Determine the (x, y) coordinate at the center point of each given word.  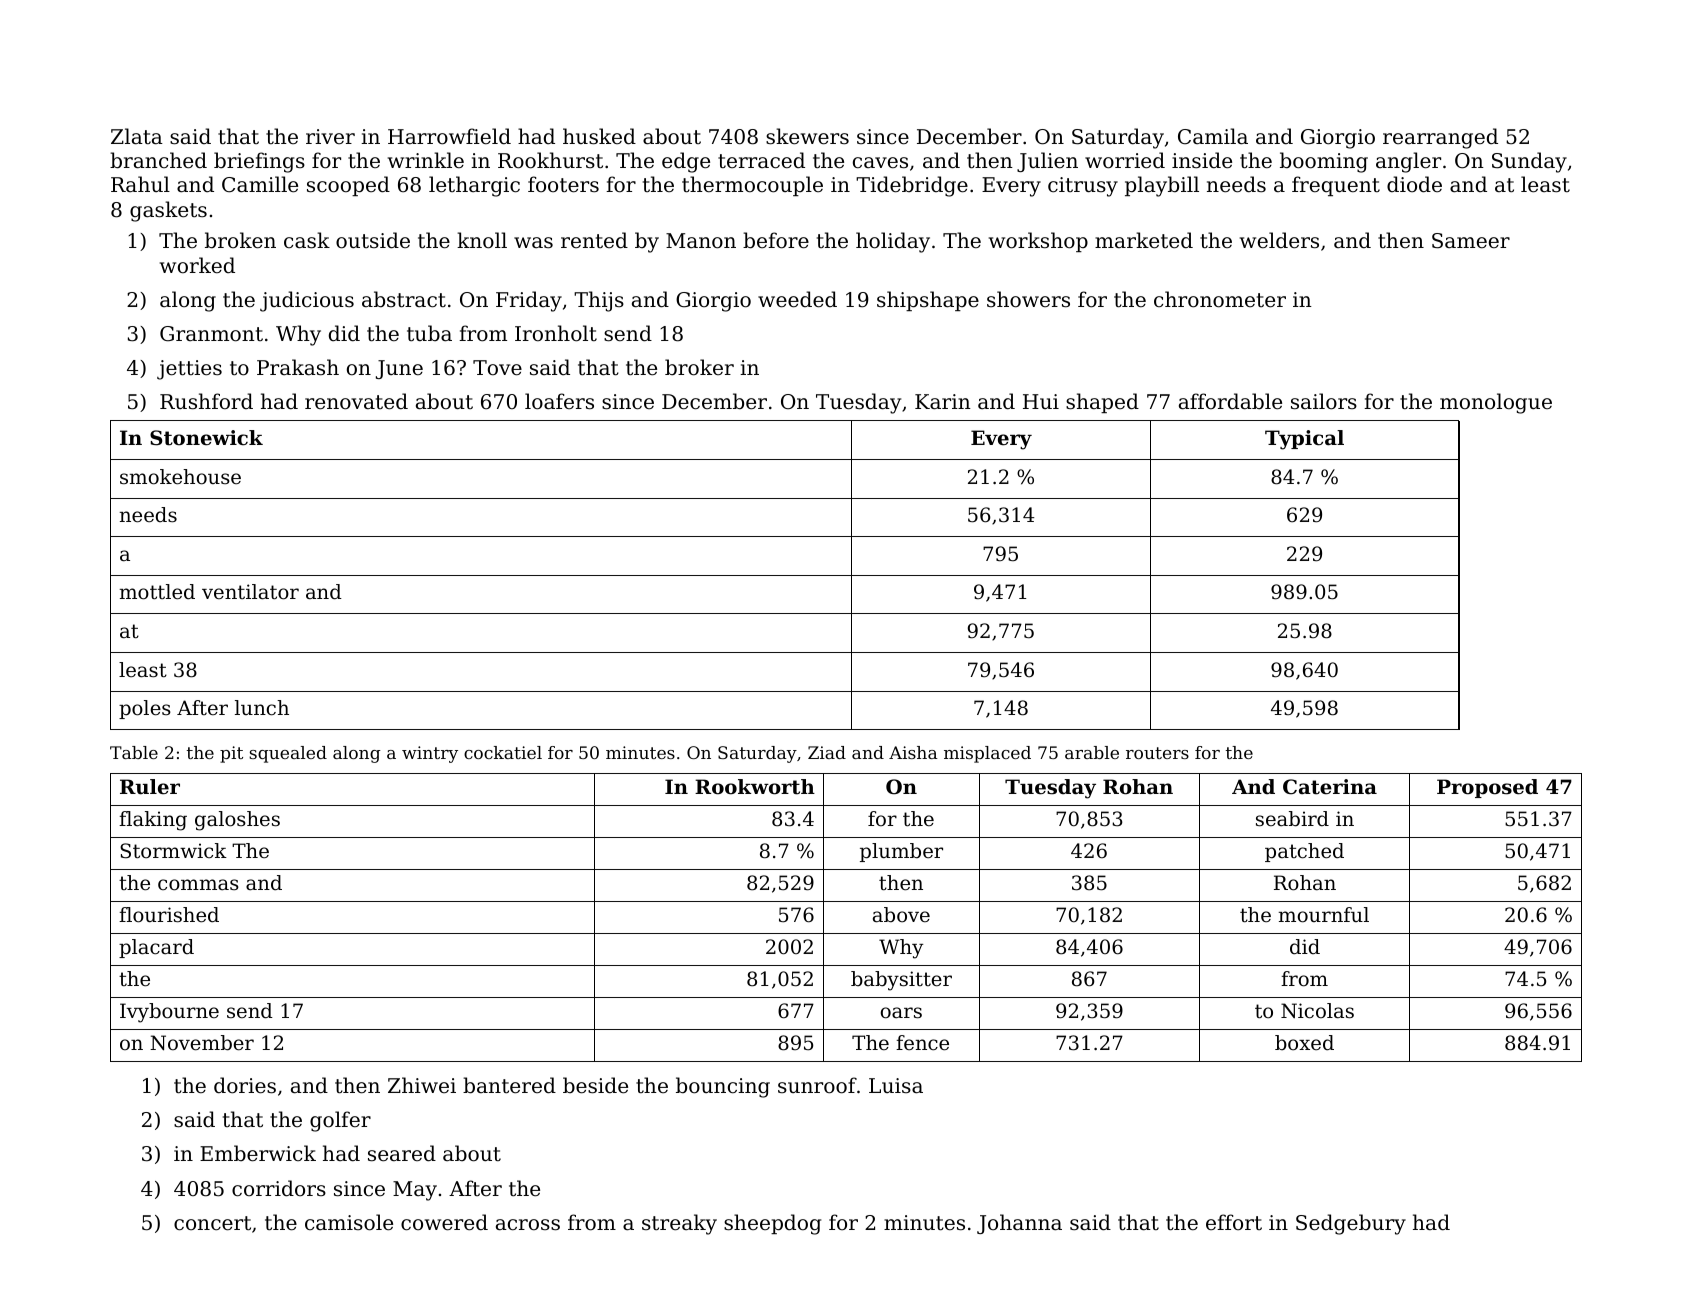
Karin (943, 402)
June (399, 369)
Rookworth (755, 787)
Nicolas (1317, 1011)
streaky (679, 1224)
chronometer (1220, 299)
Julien (1047, 162)
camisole (349, 1222)
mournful (1324, 915)
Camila (1213, 136)
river (330, 136)
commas (198, 885)
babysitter (901, 981)
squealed (288, 754)
